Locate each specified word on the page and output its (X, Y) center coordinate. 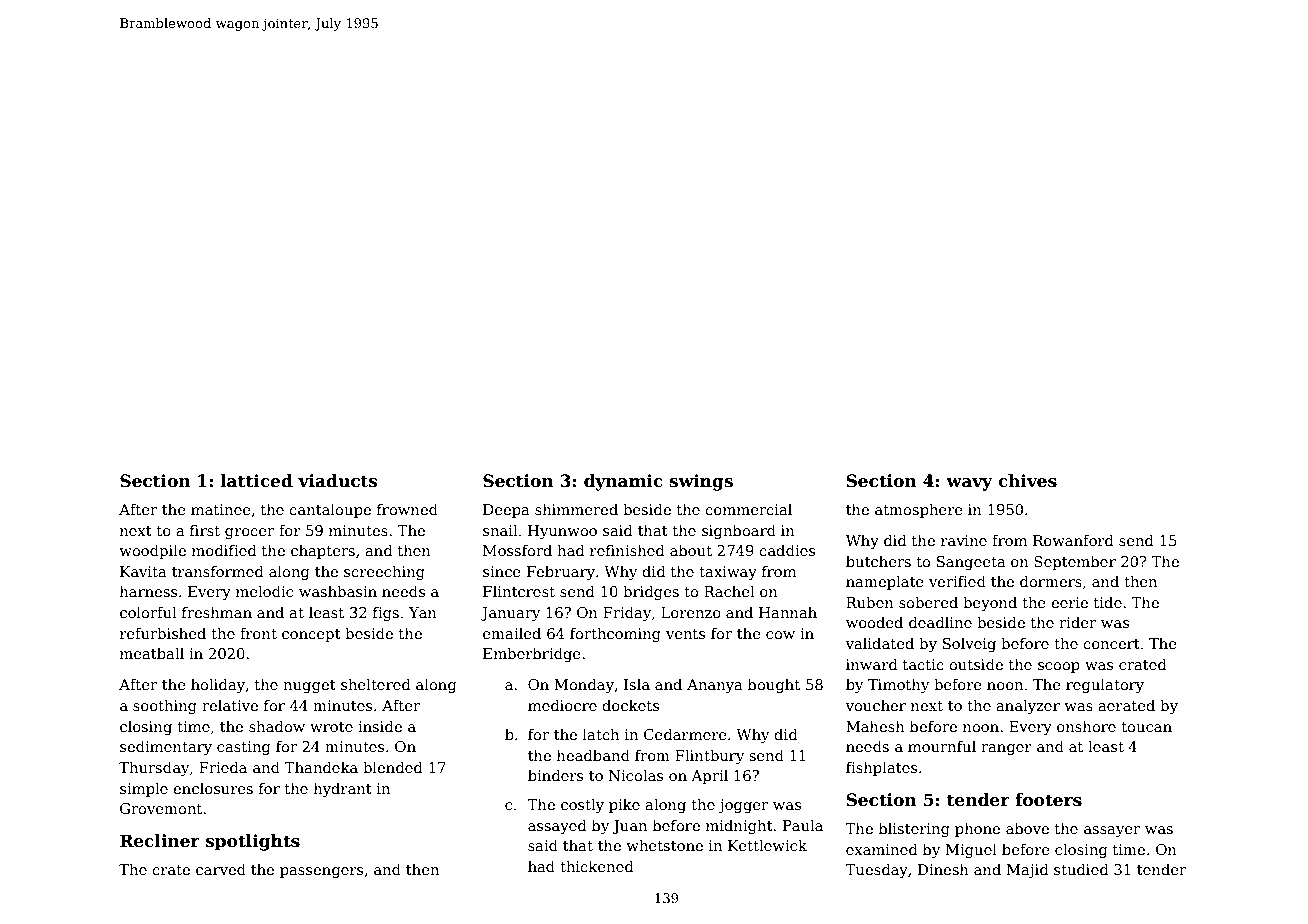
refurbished (163, 633)
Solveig (969, 644)
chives (1027, 481)
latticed (257, 481)
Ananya (715, 686)
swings (701, 482)
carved (221, 869)
